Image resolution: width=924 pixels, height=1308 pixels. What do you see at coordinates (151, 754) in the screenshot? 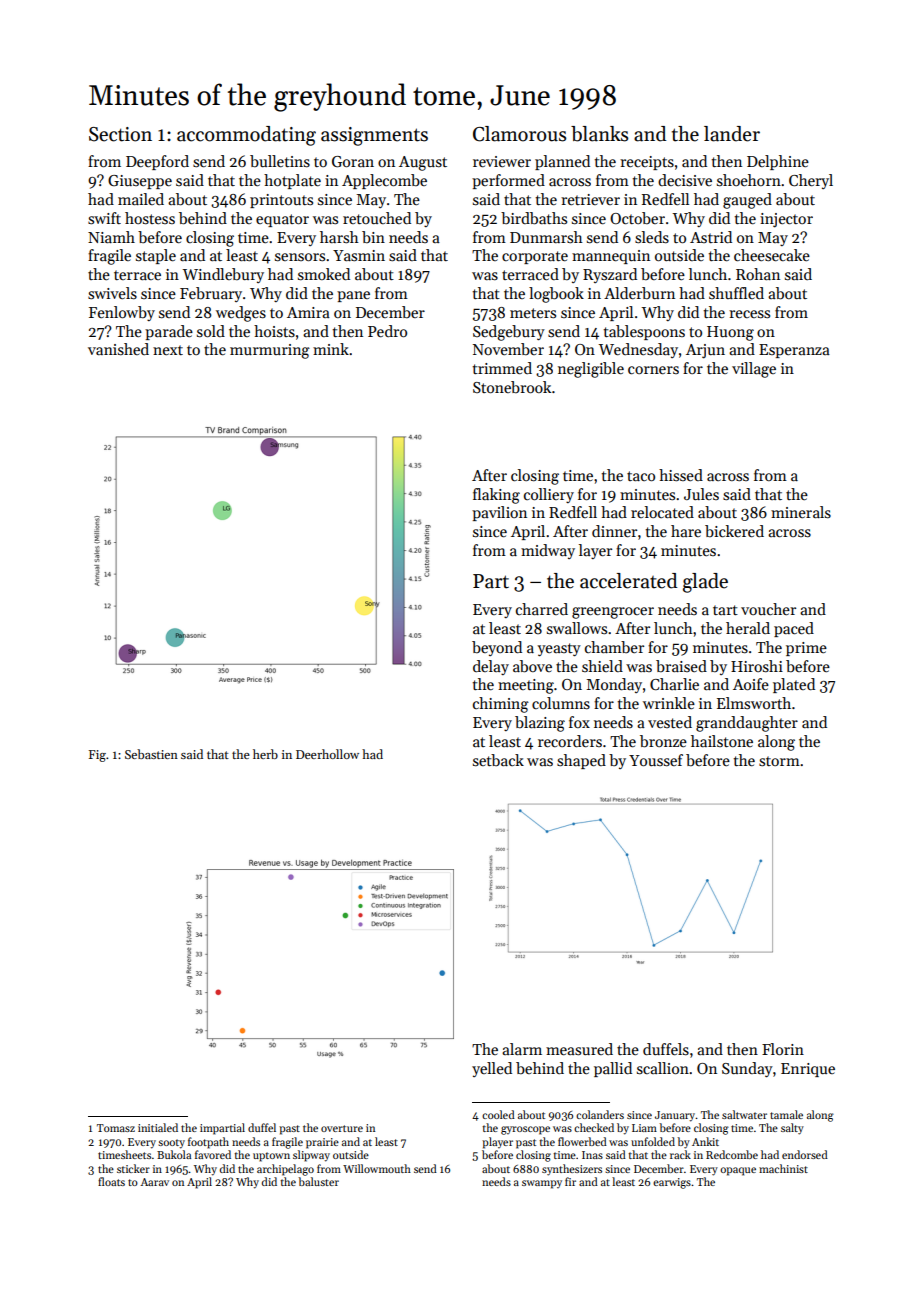
I see `Sebastien` at bounding box center [151, 754].
